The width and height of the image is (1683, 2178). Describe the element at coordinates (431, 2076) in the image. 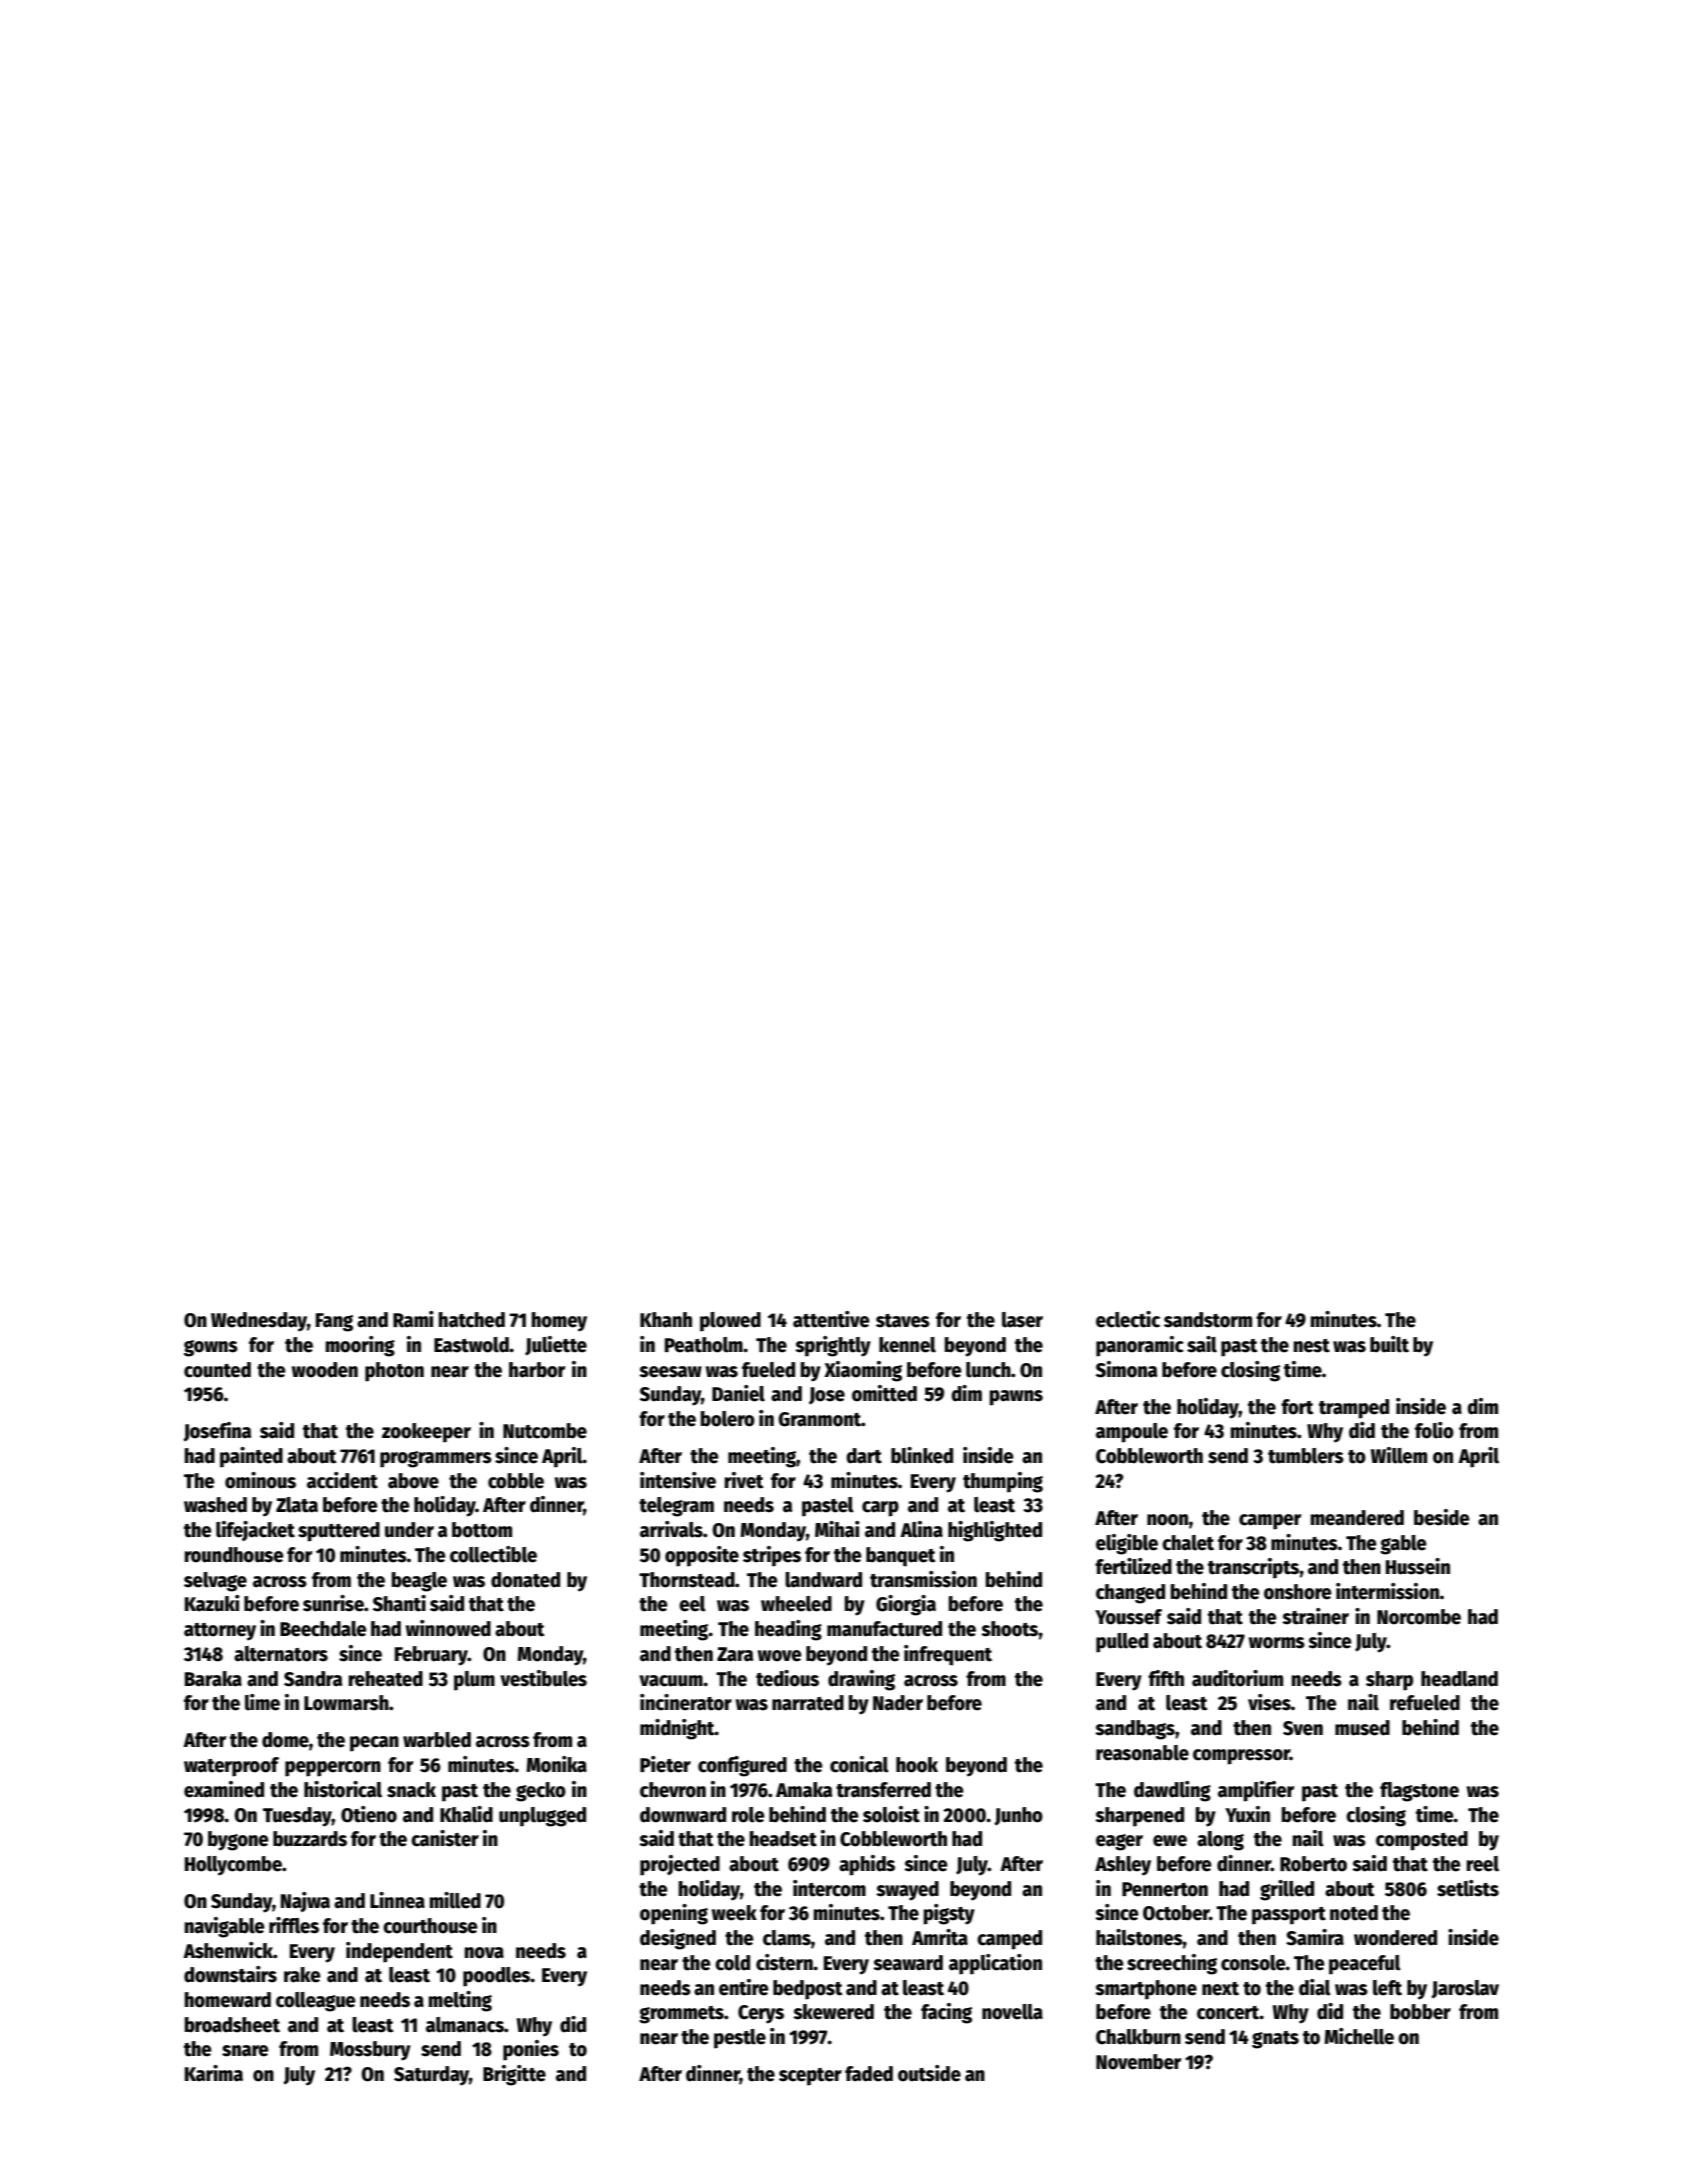

I see `Saturday` at that location.
